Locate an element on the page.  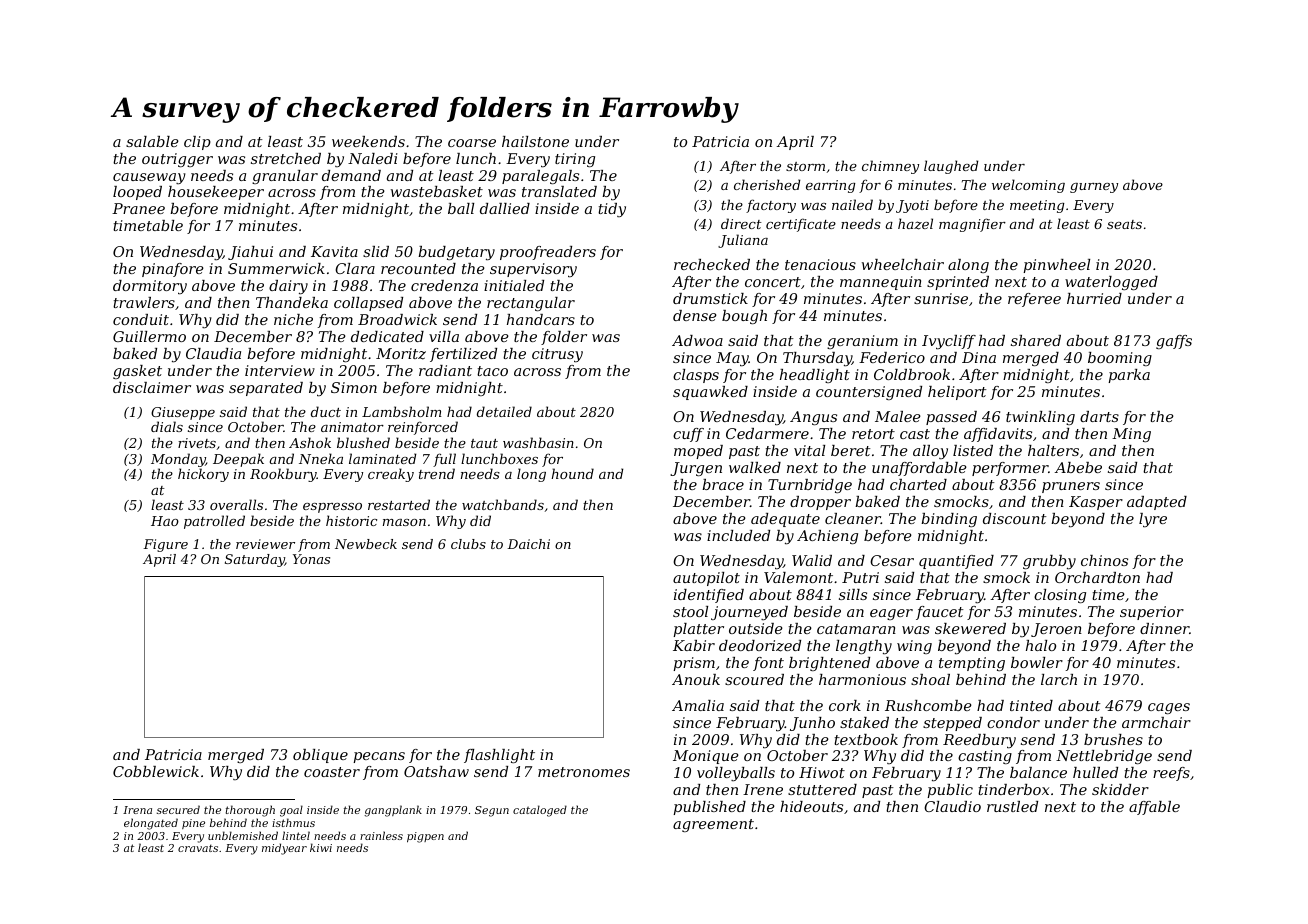
superior is located at coordinates (1152, 613).
